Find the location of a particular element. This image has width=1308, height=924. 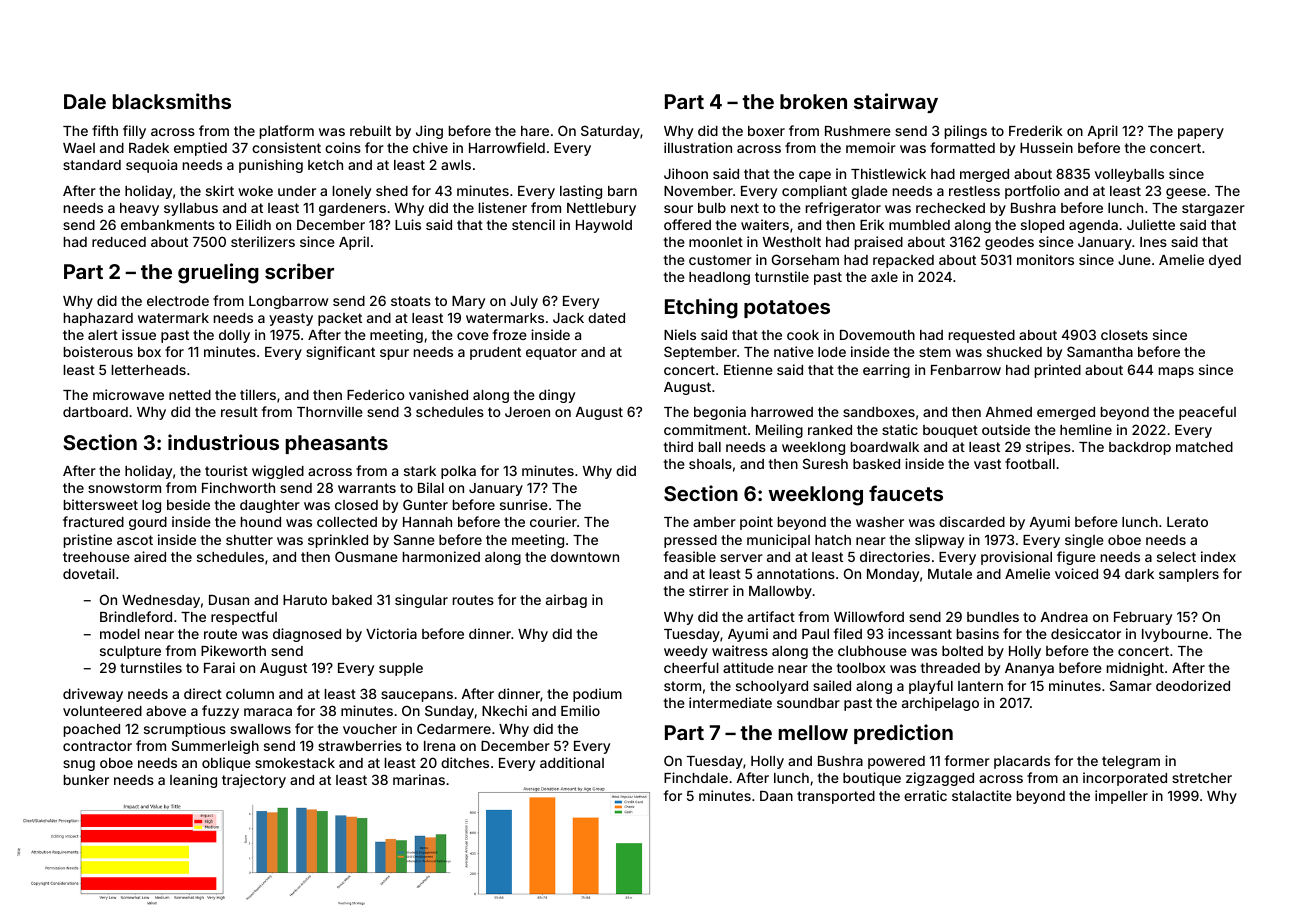

deodorized is located at coordinates (1193, 685).
